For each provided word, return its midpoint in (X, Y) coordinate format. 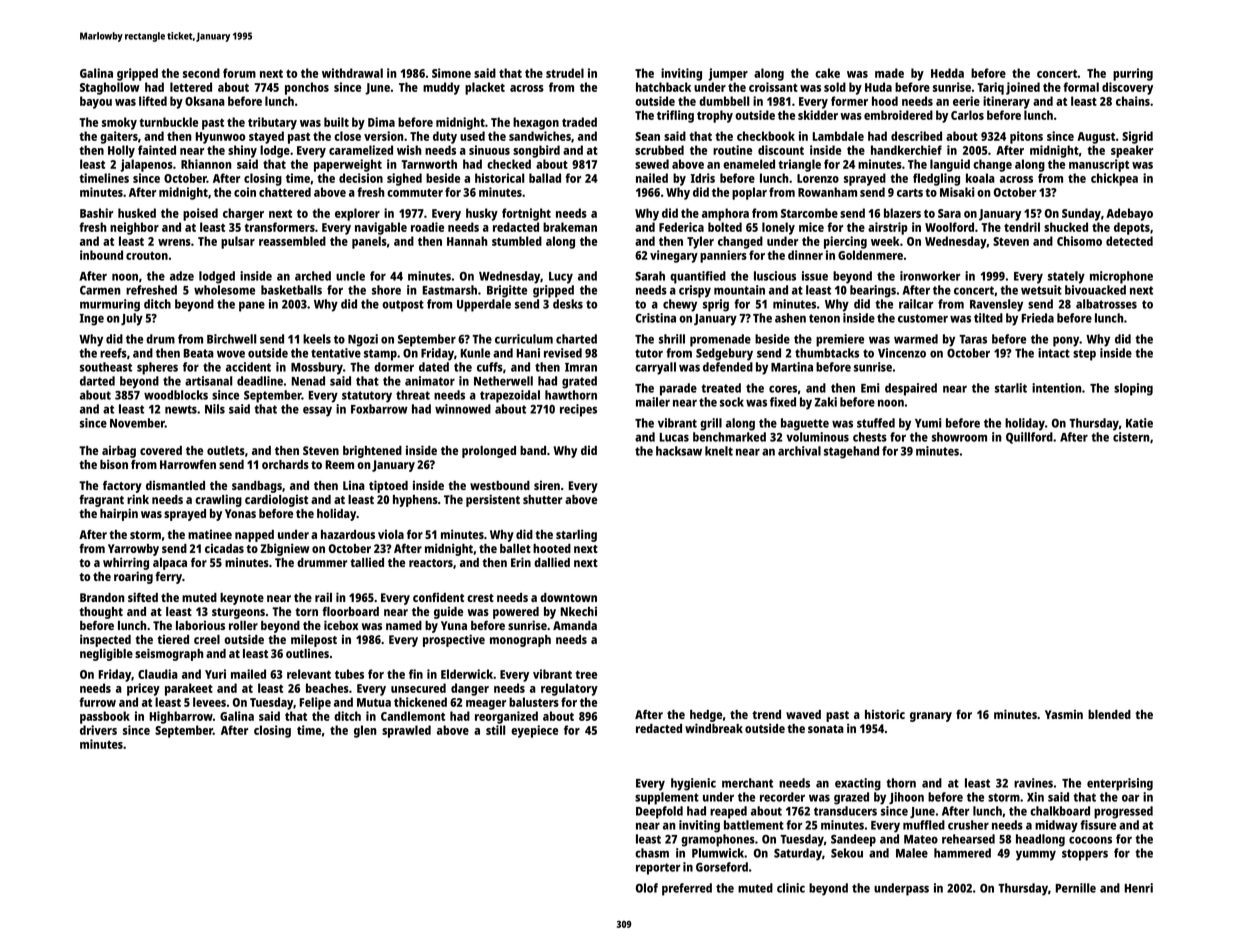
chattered (285, 192)
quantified (698, 277)
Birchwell (231, 339)
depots (1132, 228)
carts (910, 192)
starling (576, 535)
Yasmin (1064, 714)
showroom (959, 437)
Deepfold (659, 812)
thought (101, 613)
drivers (98, 730)
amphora (725, 214)
